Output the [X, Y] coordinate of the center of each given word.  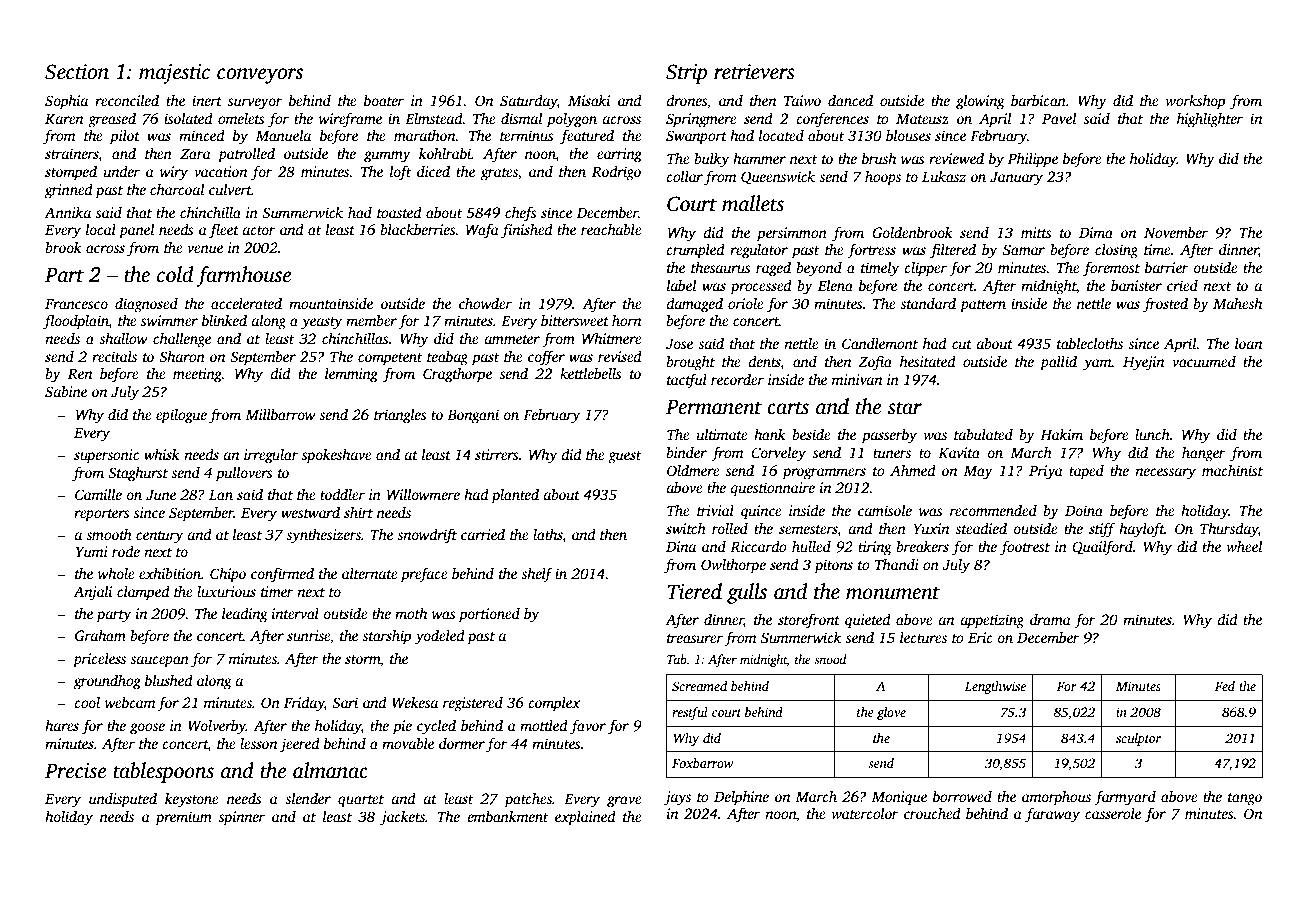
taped [1086, 472]
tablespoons [163, 772]
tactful [687, 381]
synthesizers [323, 536]
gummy [387, 157]
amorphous [1056, 798]
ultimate [722, 434]
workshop [1195, 102]
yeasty [321, 323]
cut [962, 344]
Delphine [741, 798]
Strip [686, 74]
